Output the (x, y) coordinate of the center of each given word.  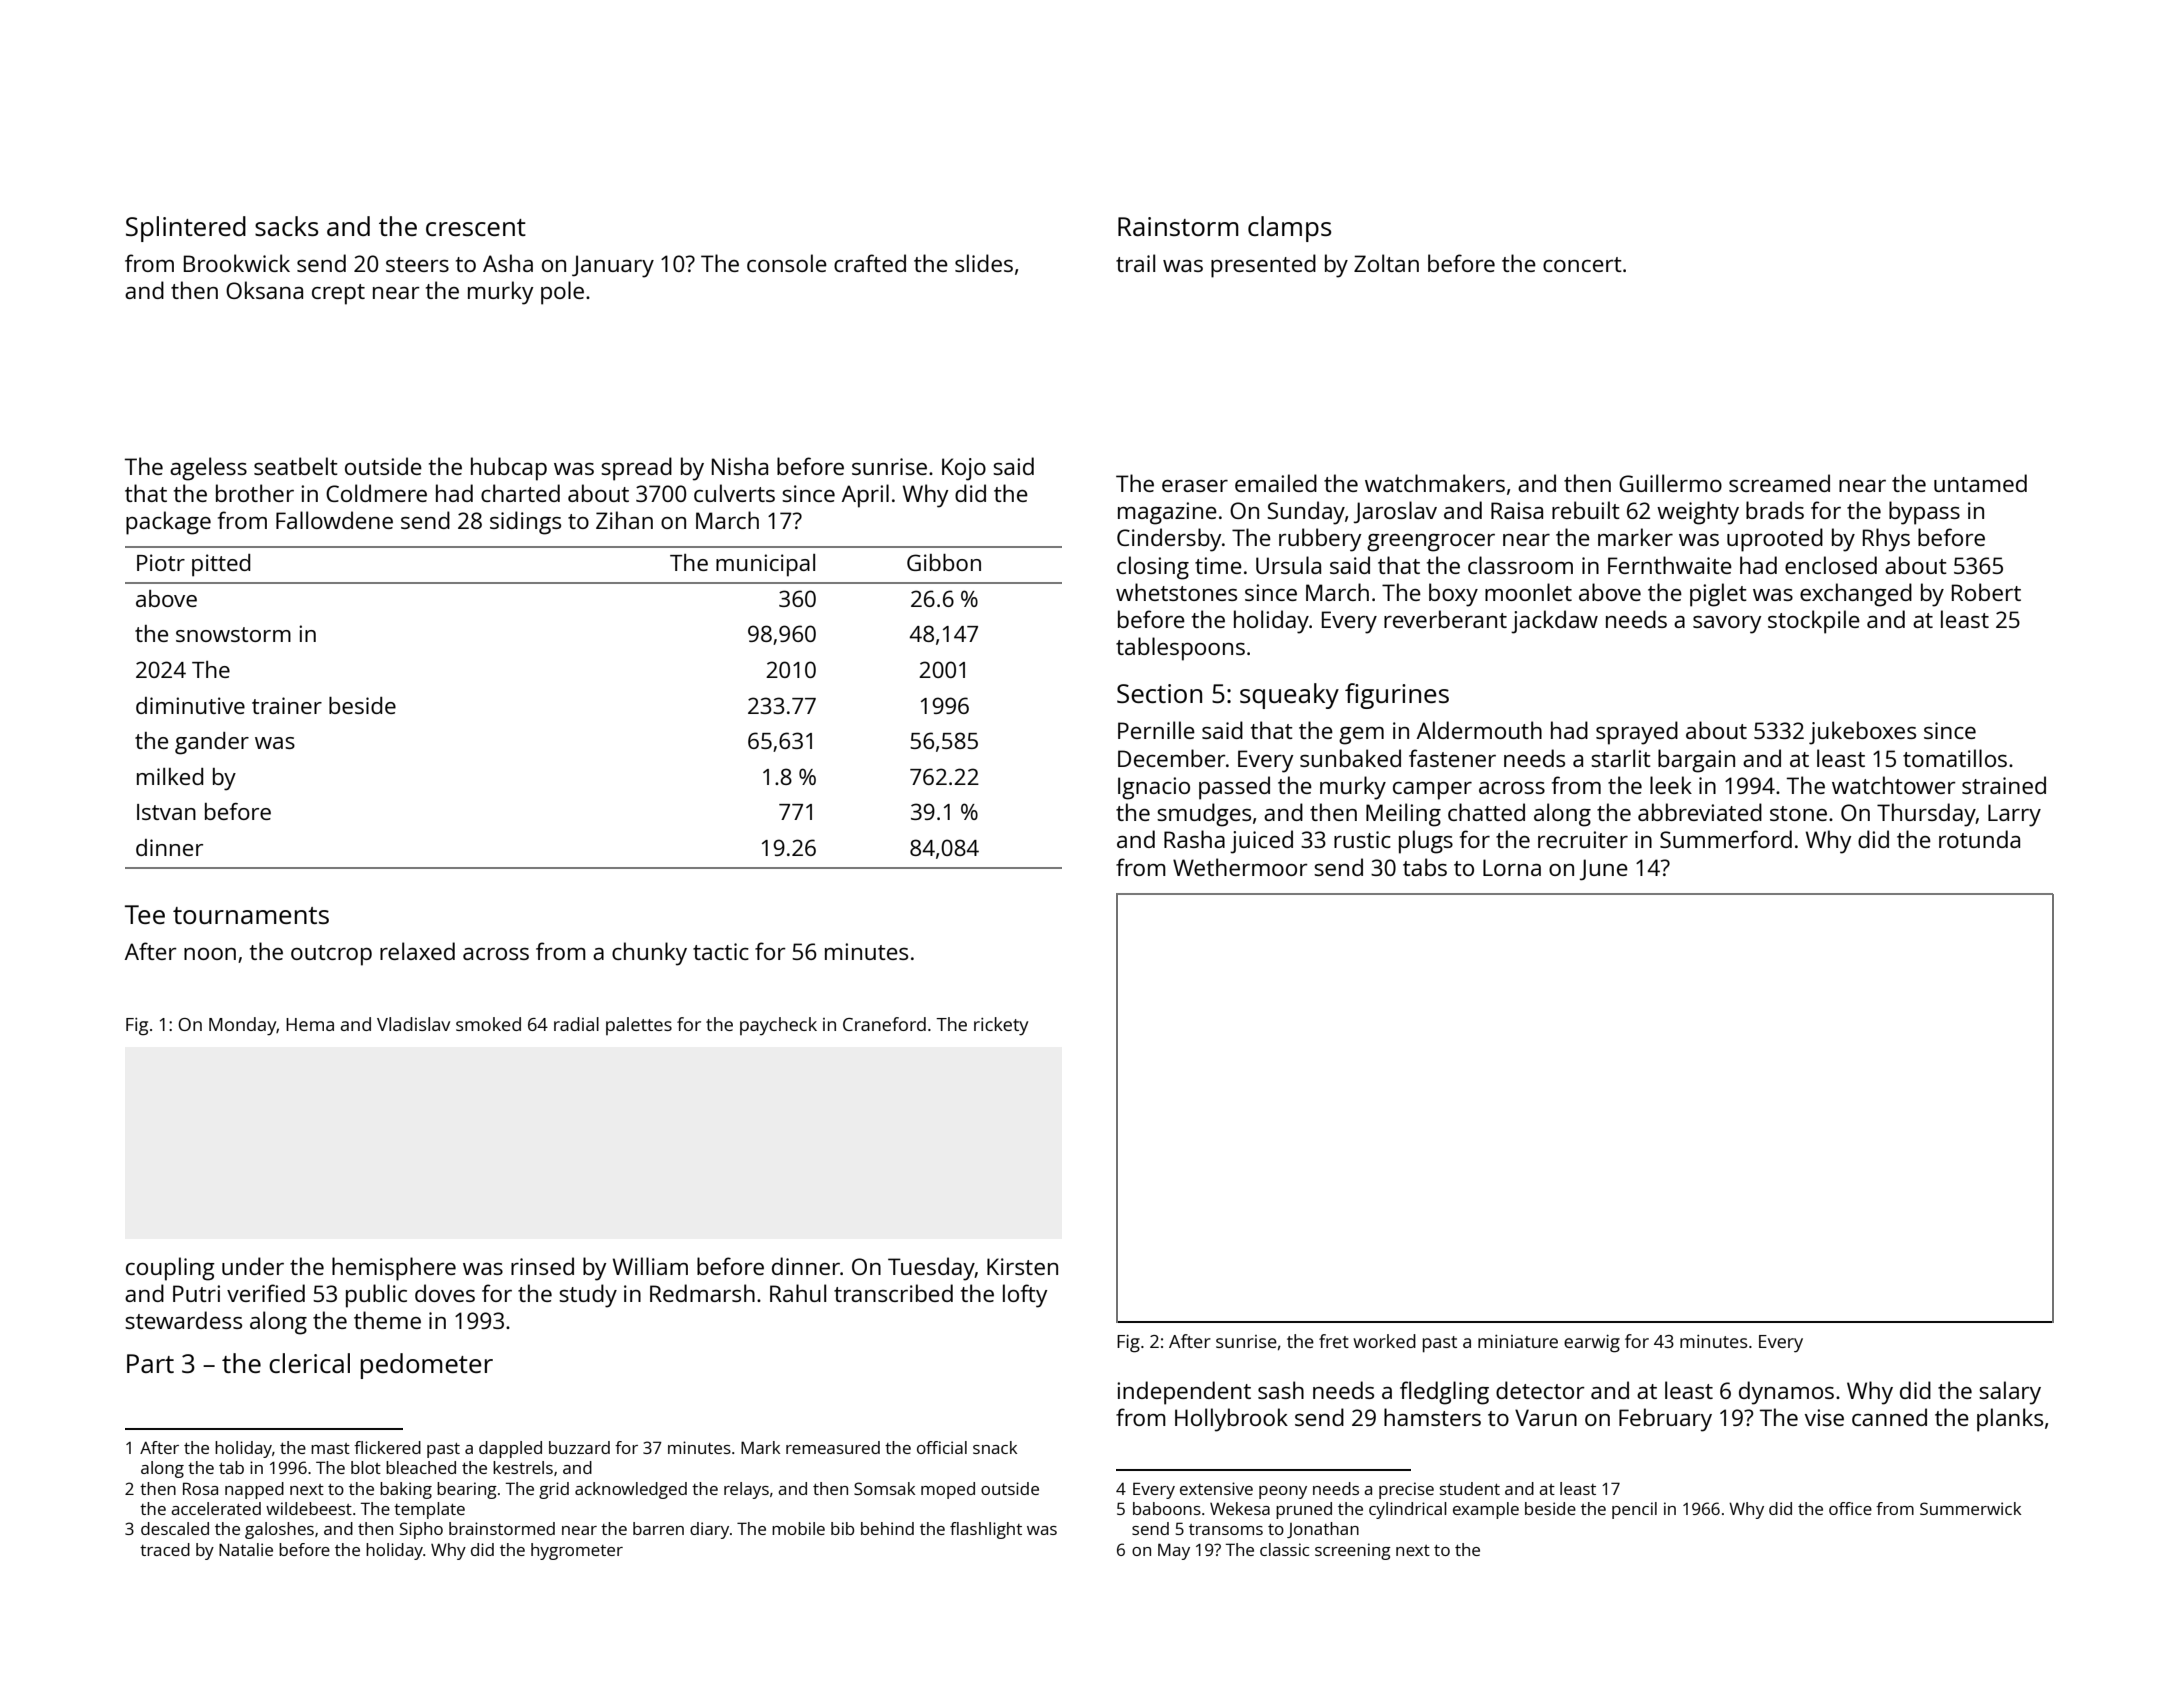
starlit (1621, 758)
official (942, 1447)
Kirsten (1022, 1266)
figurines (1397, 696)
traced (165, 1549)
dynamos (1786, 1393)
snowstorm (233, 634)
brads (1775, 510)
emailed (1276, 483)
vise (1824, 1417)
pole (562, 293)
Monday (242, 1026)
